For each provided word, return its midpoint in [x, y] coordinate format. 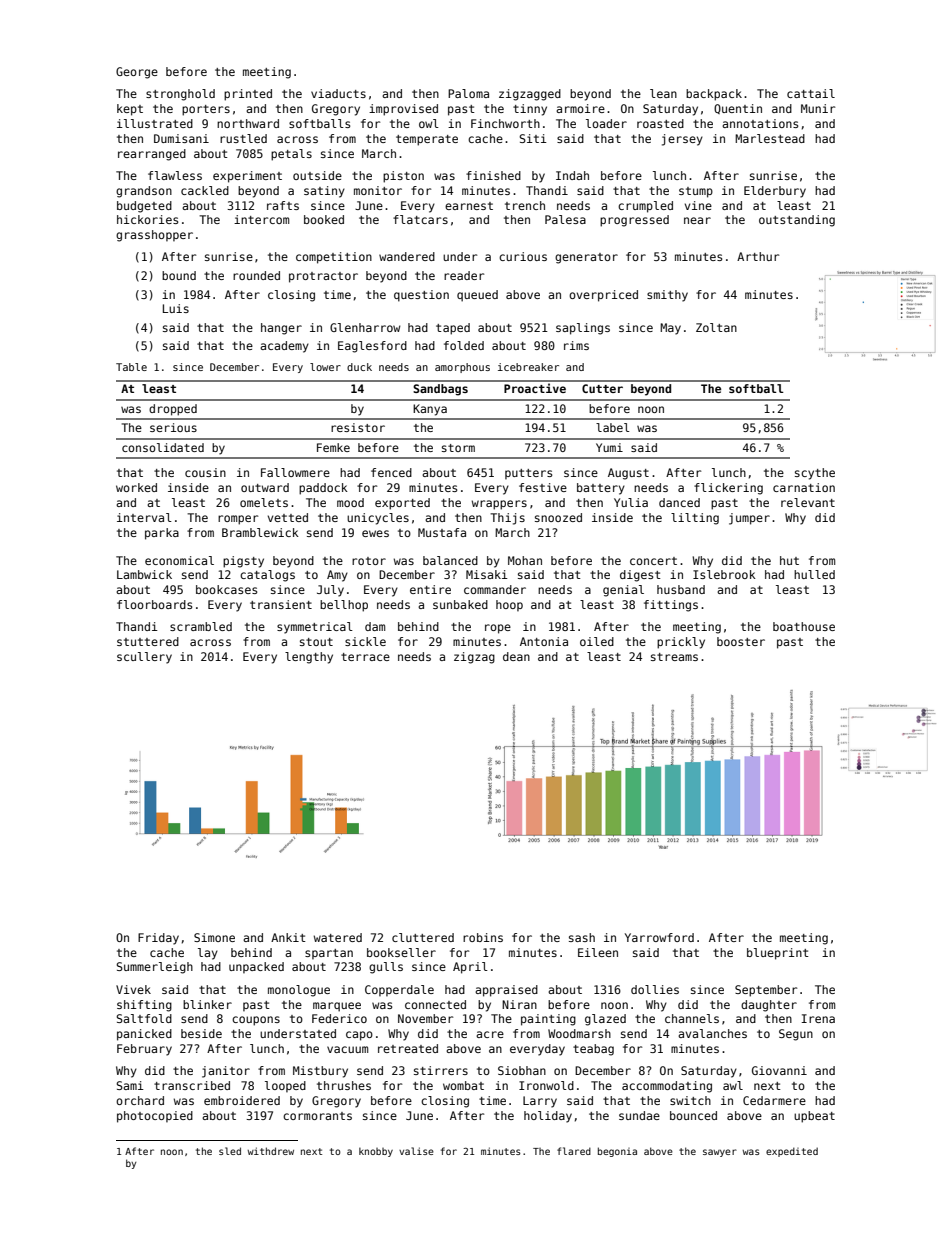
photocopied [155, 1117]
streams [674, 657]
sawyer [720, 1153]
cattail [811, 93]
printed [248, 95]
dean [516, 656]
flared [574, 1151]
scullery [144, 658]
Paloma [468, 93]
